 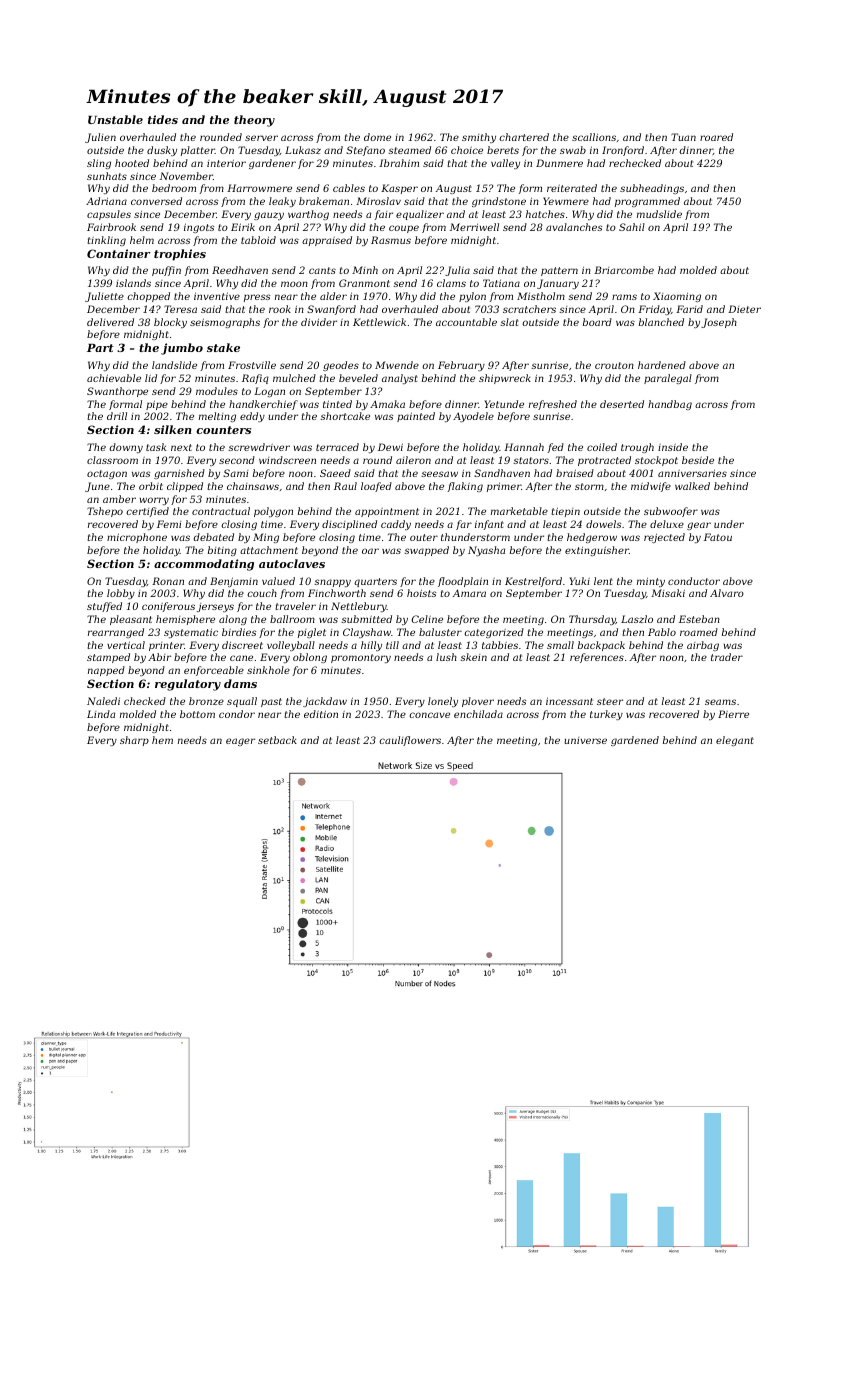 What do you see at coordinates (473, 417) in the image?
I see `Ayodele` at bounding box center [473, 417].
